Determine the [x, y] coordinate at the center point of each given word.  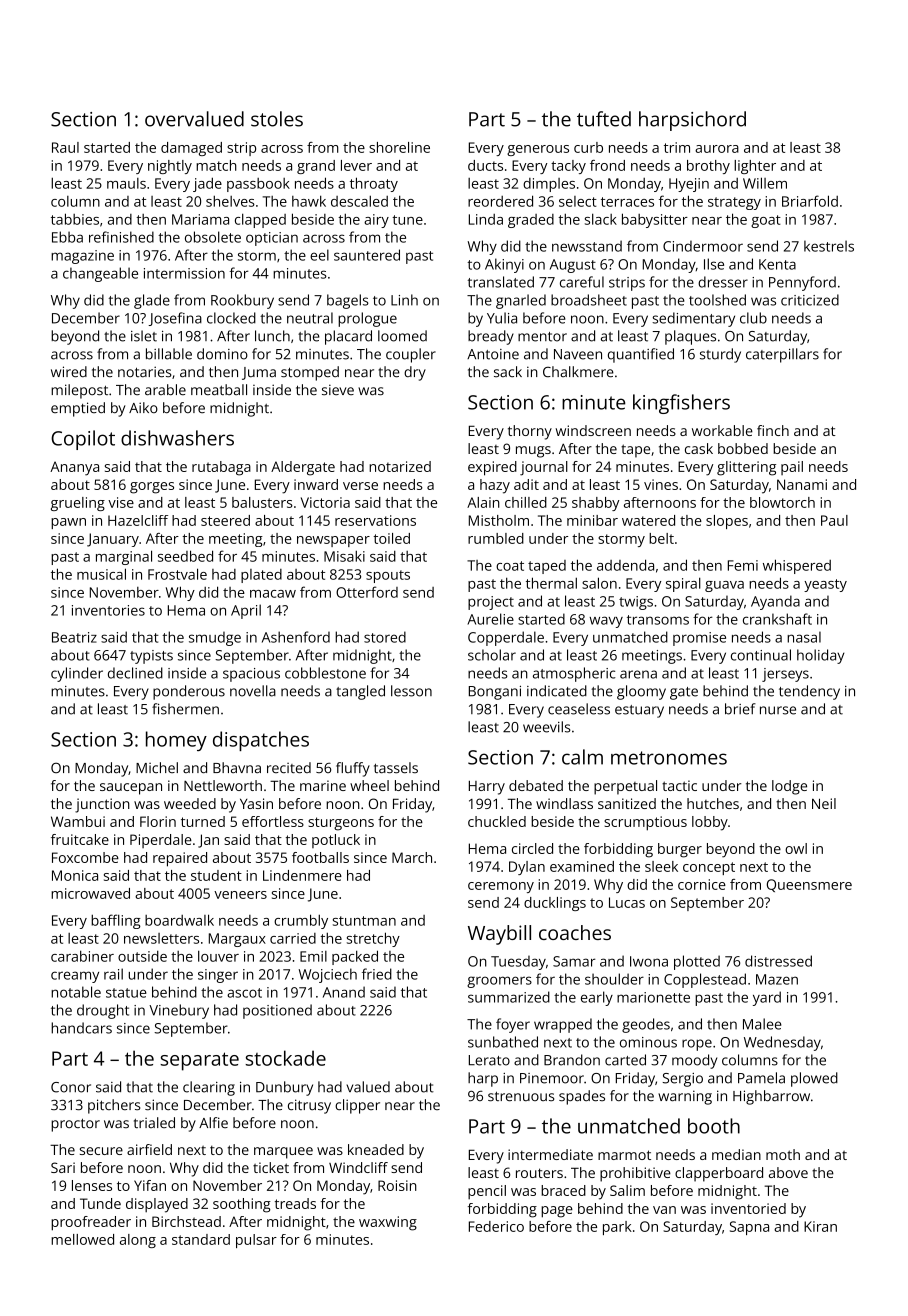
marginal [124, 557]
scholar [492, 655]
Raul [65, 147]
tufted [604, 119]
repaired [180, 859]
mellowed [82, 1239]
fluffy [353, 769]
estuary [639, 711]
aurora [717, 149]
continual [761, 655]
